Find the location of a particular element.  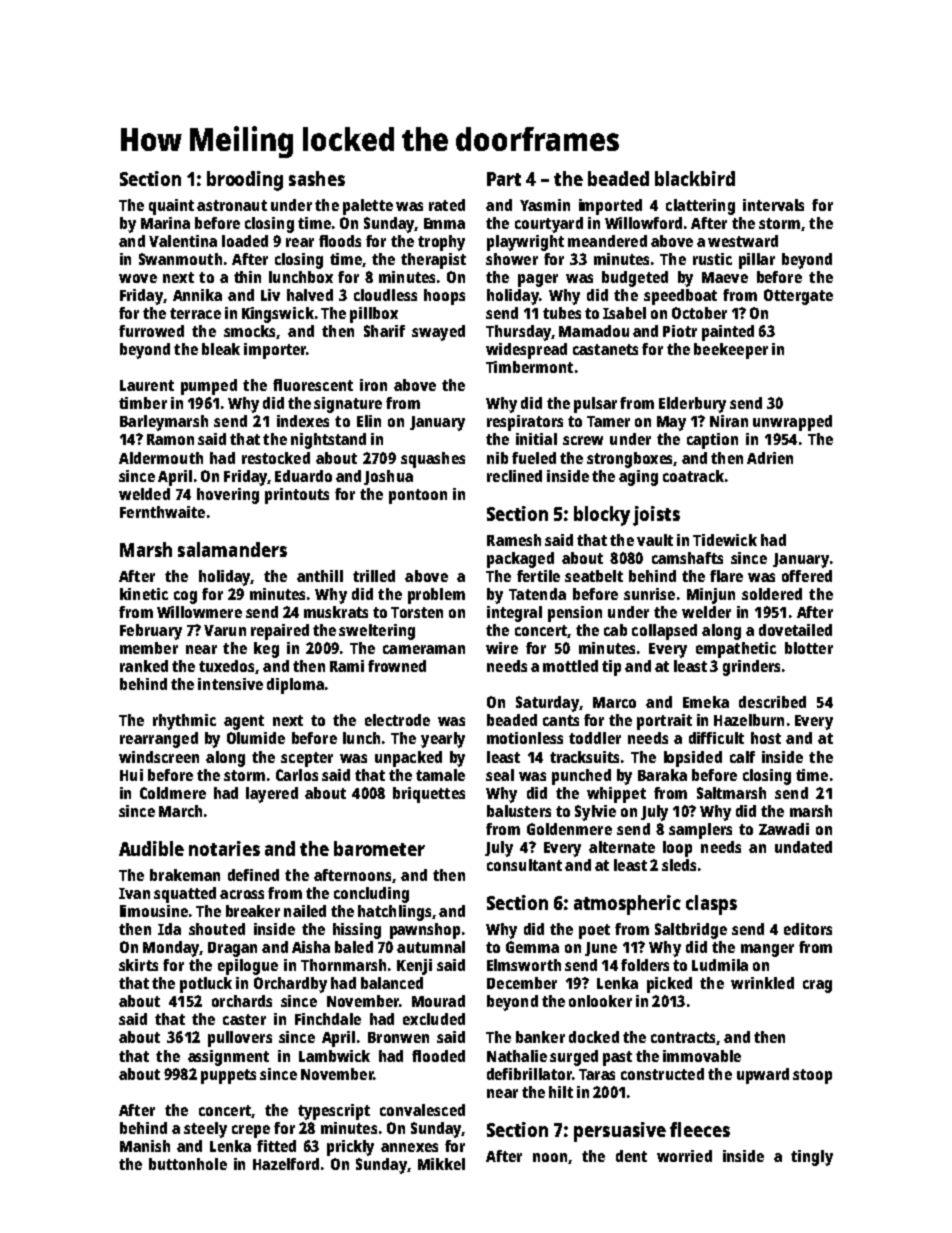

Ramesh is located at coordinates (514, 540).
